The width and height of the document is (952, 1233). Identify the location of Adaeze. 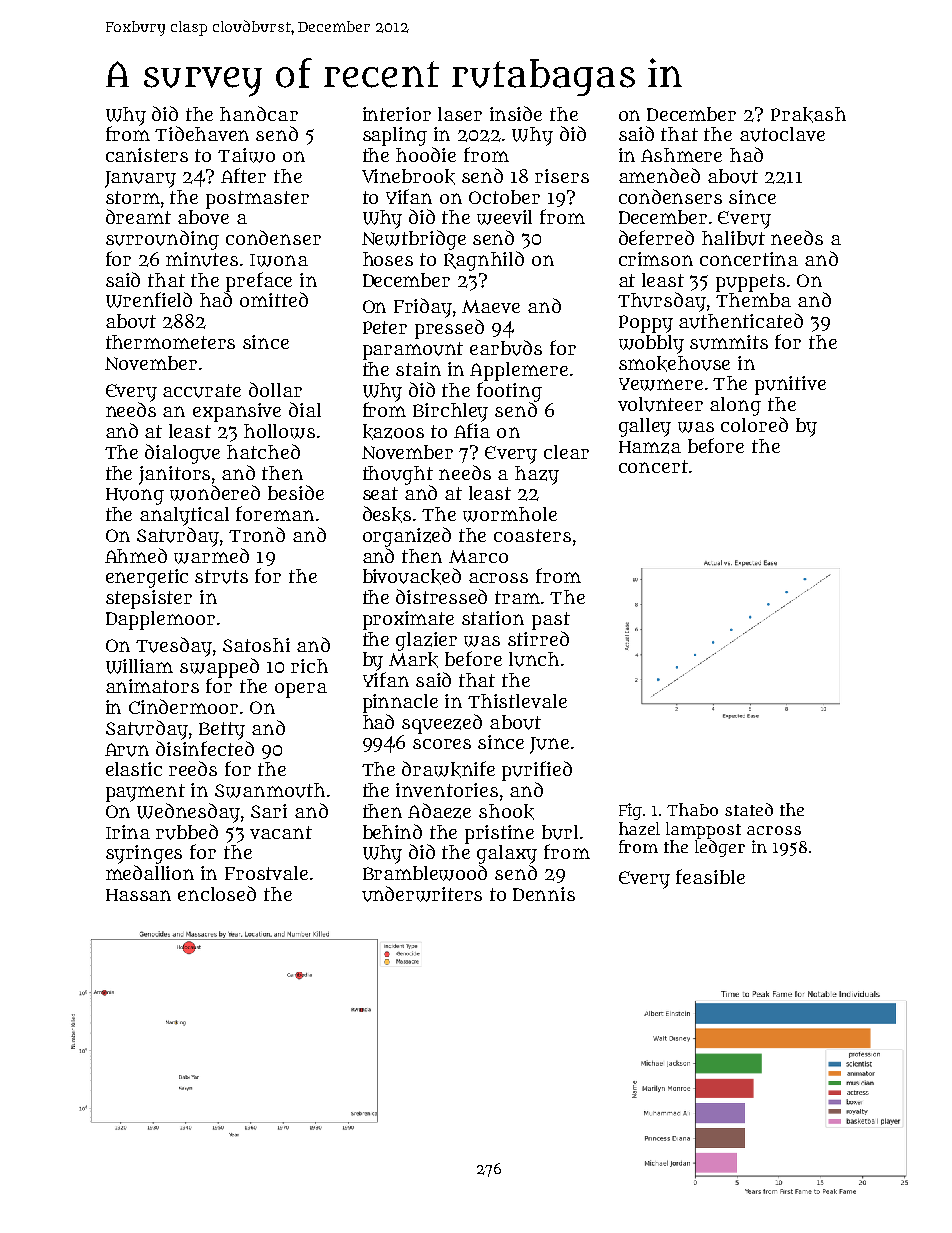
(439, 811).
